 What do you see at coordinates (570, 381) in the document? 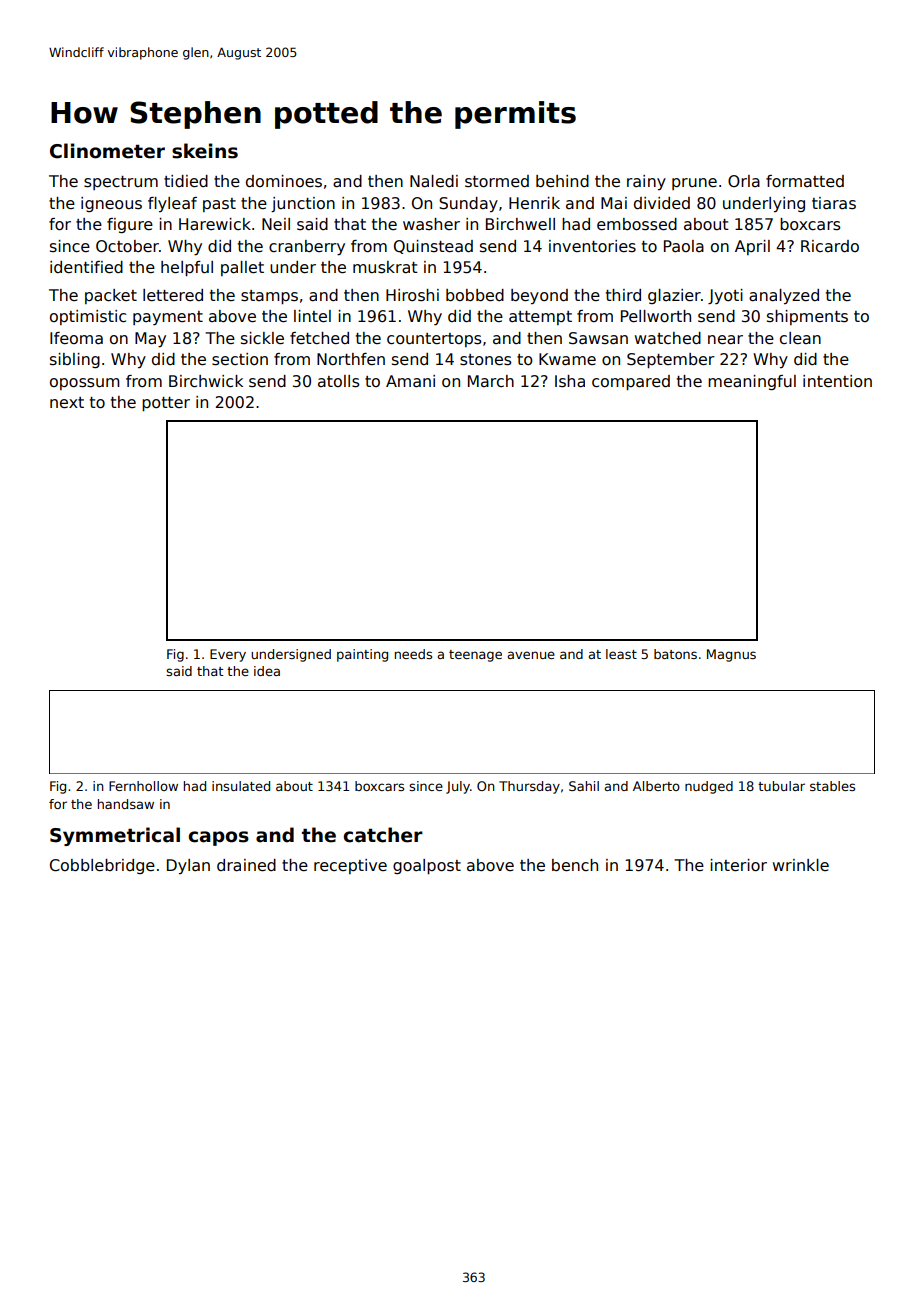
I see `Isha` at bounding box center [570, 381].
